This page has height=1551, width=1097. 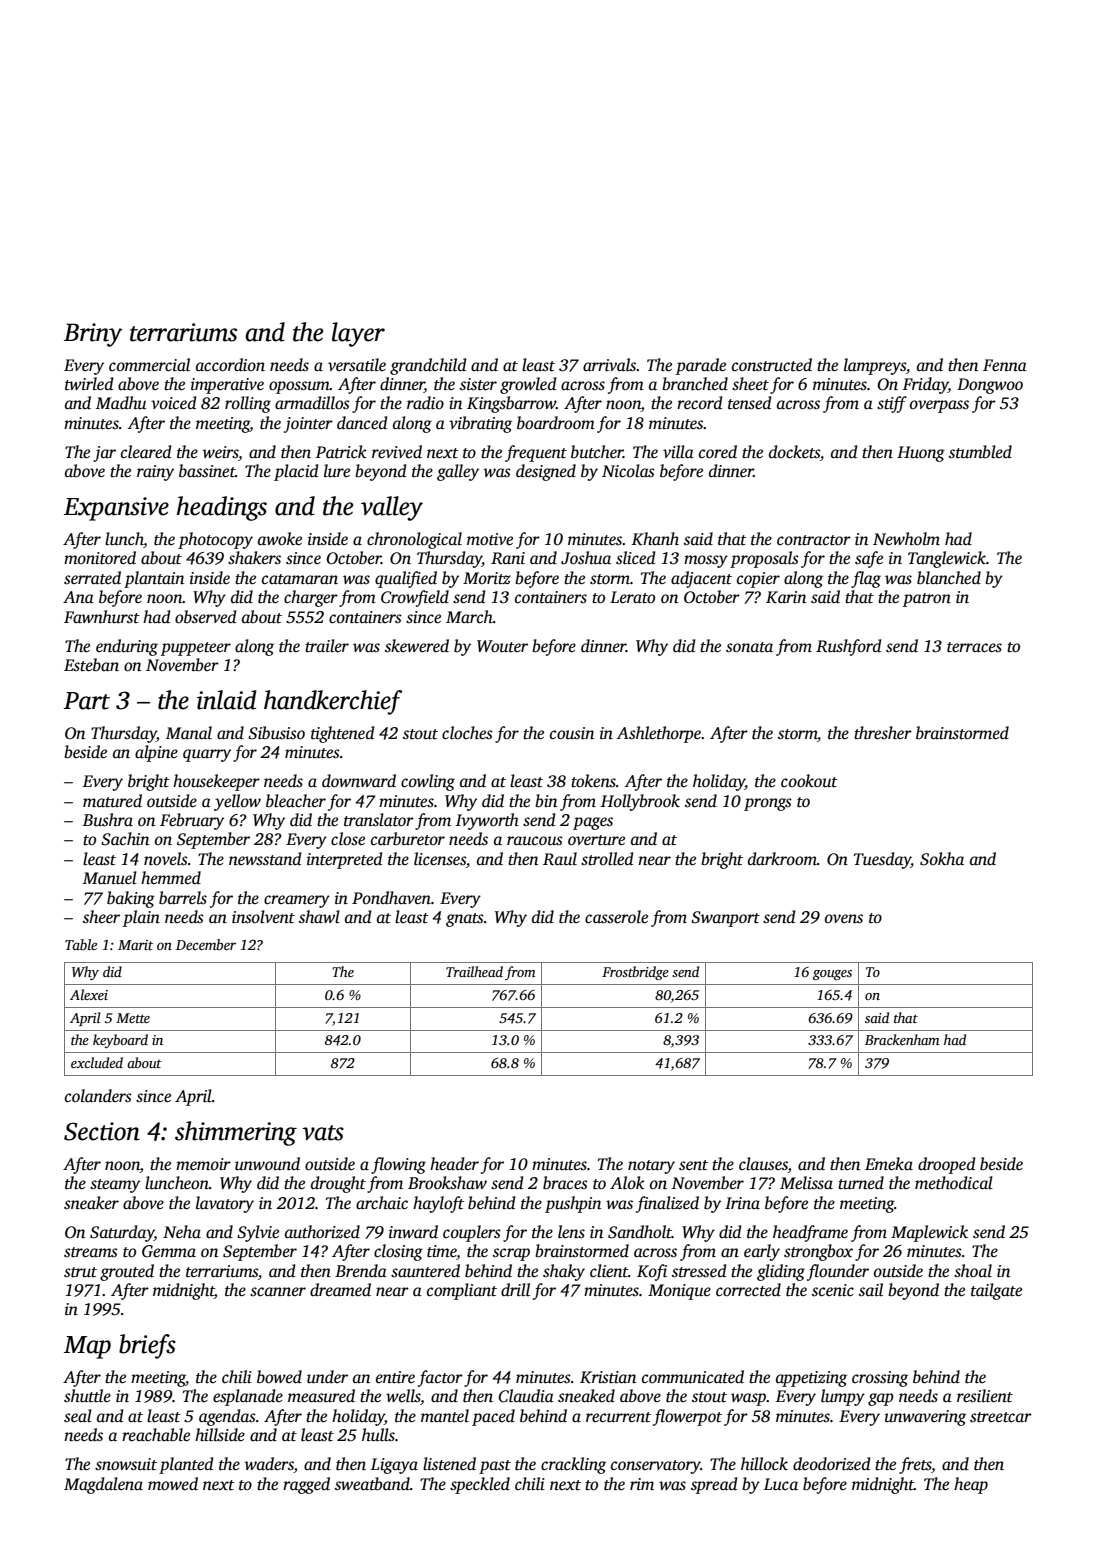 What do you see at coordinates (438, 1204) in the page?
I see `hayloft` at bounding box center [438, 1204].
